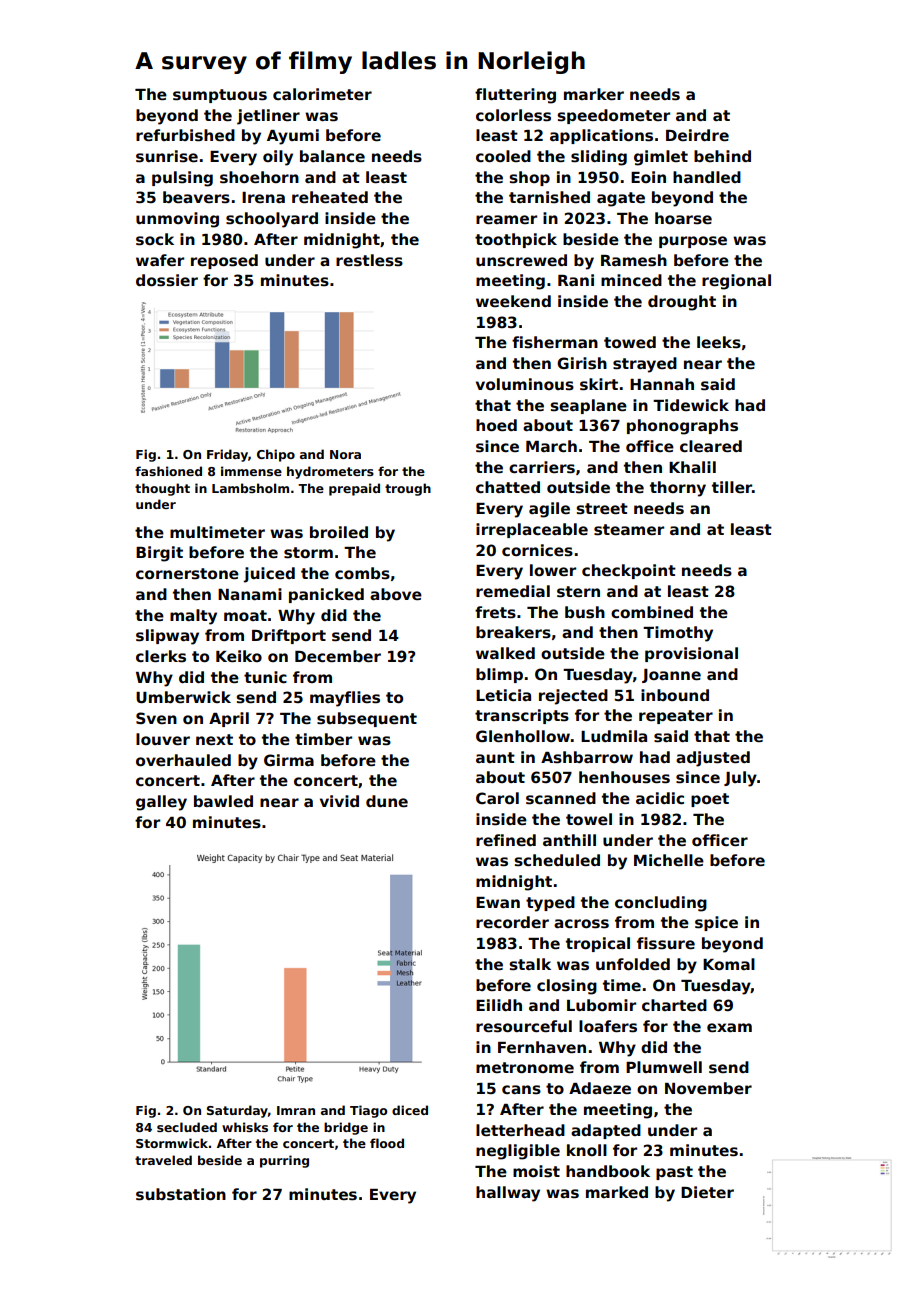 The width and height of the image is (908, 1316). What do you see at coordinates (515, 96) in the image?
I see `fluttering` at bounding box center [515, 96].
